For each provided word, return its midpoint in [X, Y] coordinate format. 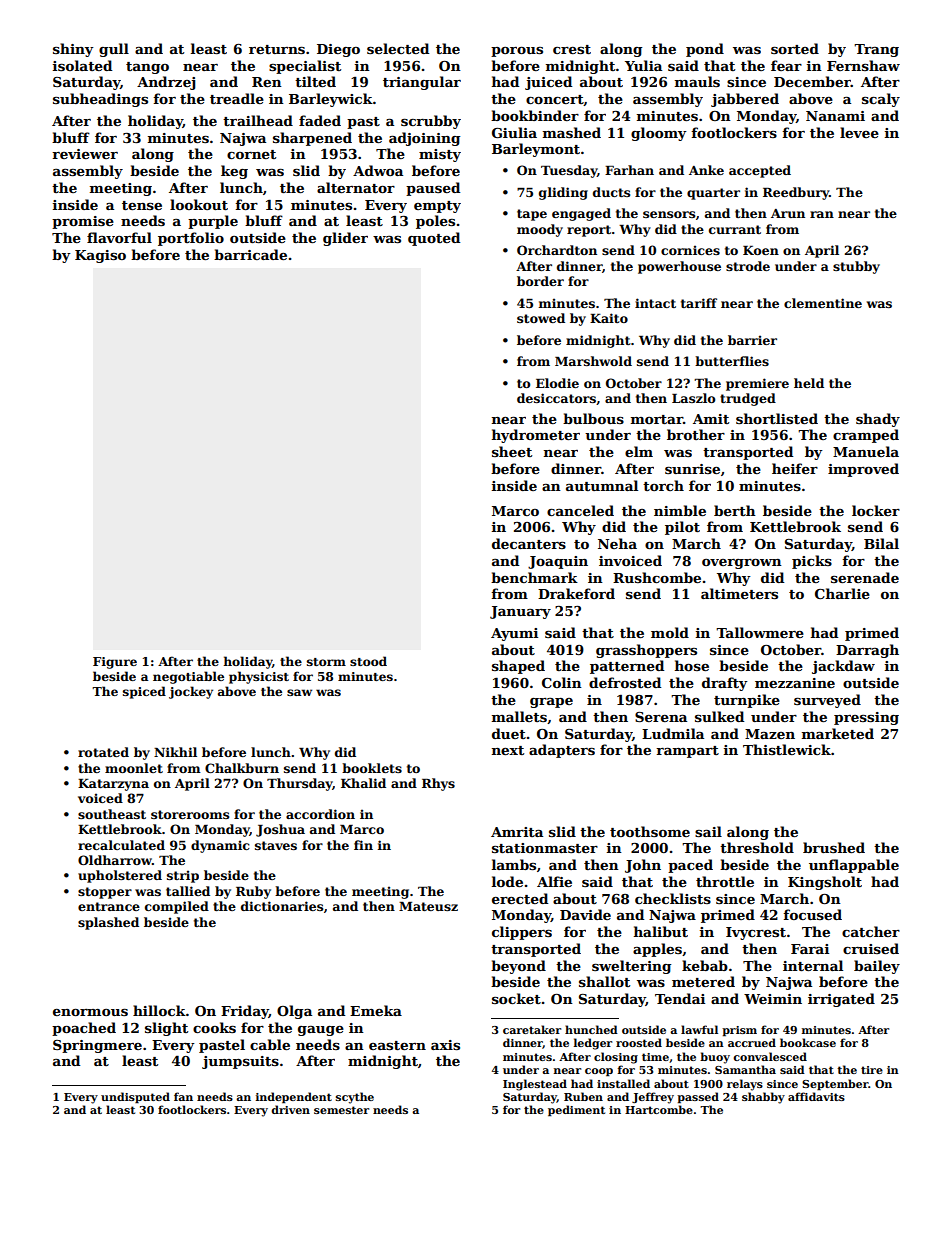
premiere [757, 384]
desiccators [556, 398]
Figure [115, 663]
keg [234, 172]
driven [290, 1109]
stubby [856, 267]
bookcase [808, 1042]
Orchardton [557, 250]
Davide [585, 914]
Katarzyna [113, 785]
